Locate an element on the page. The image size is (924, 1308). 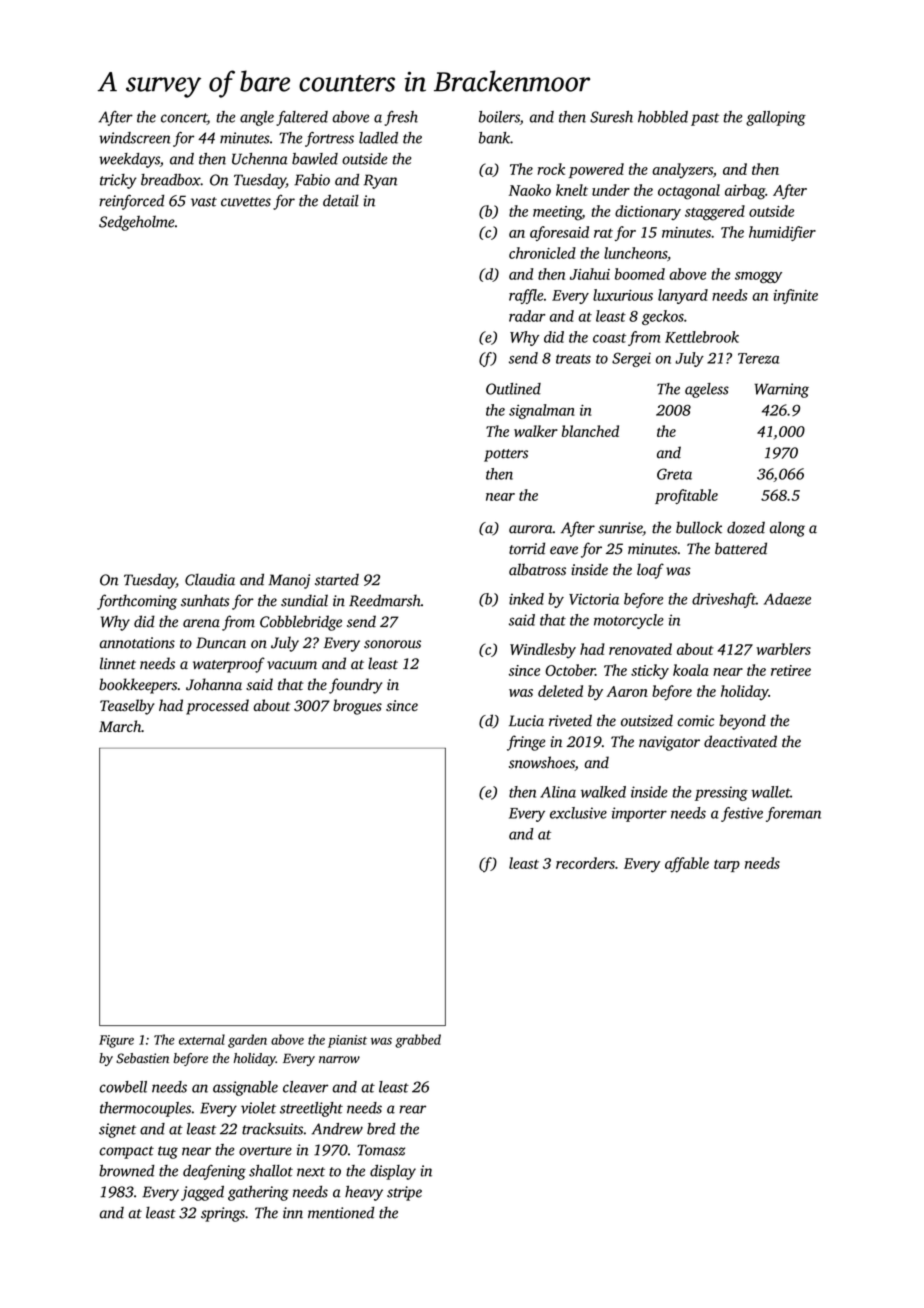
boilers is located at coordinates (499, 117).
